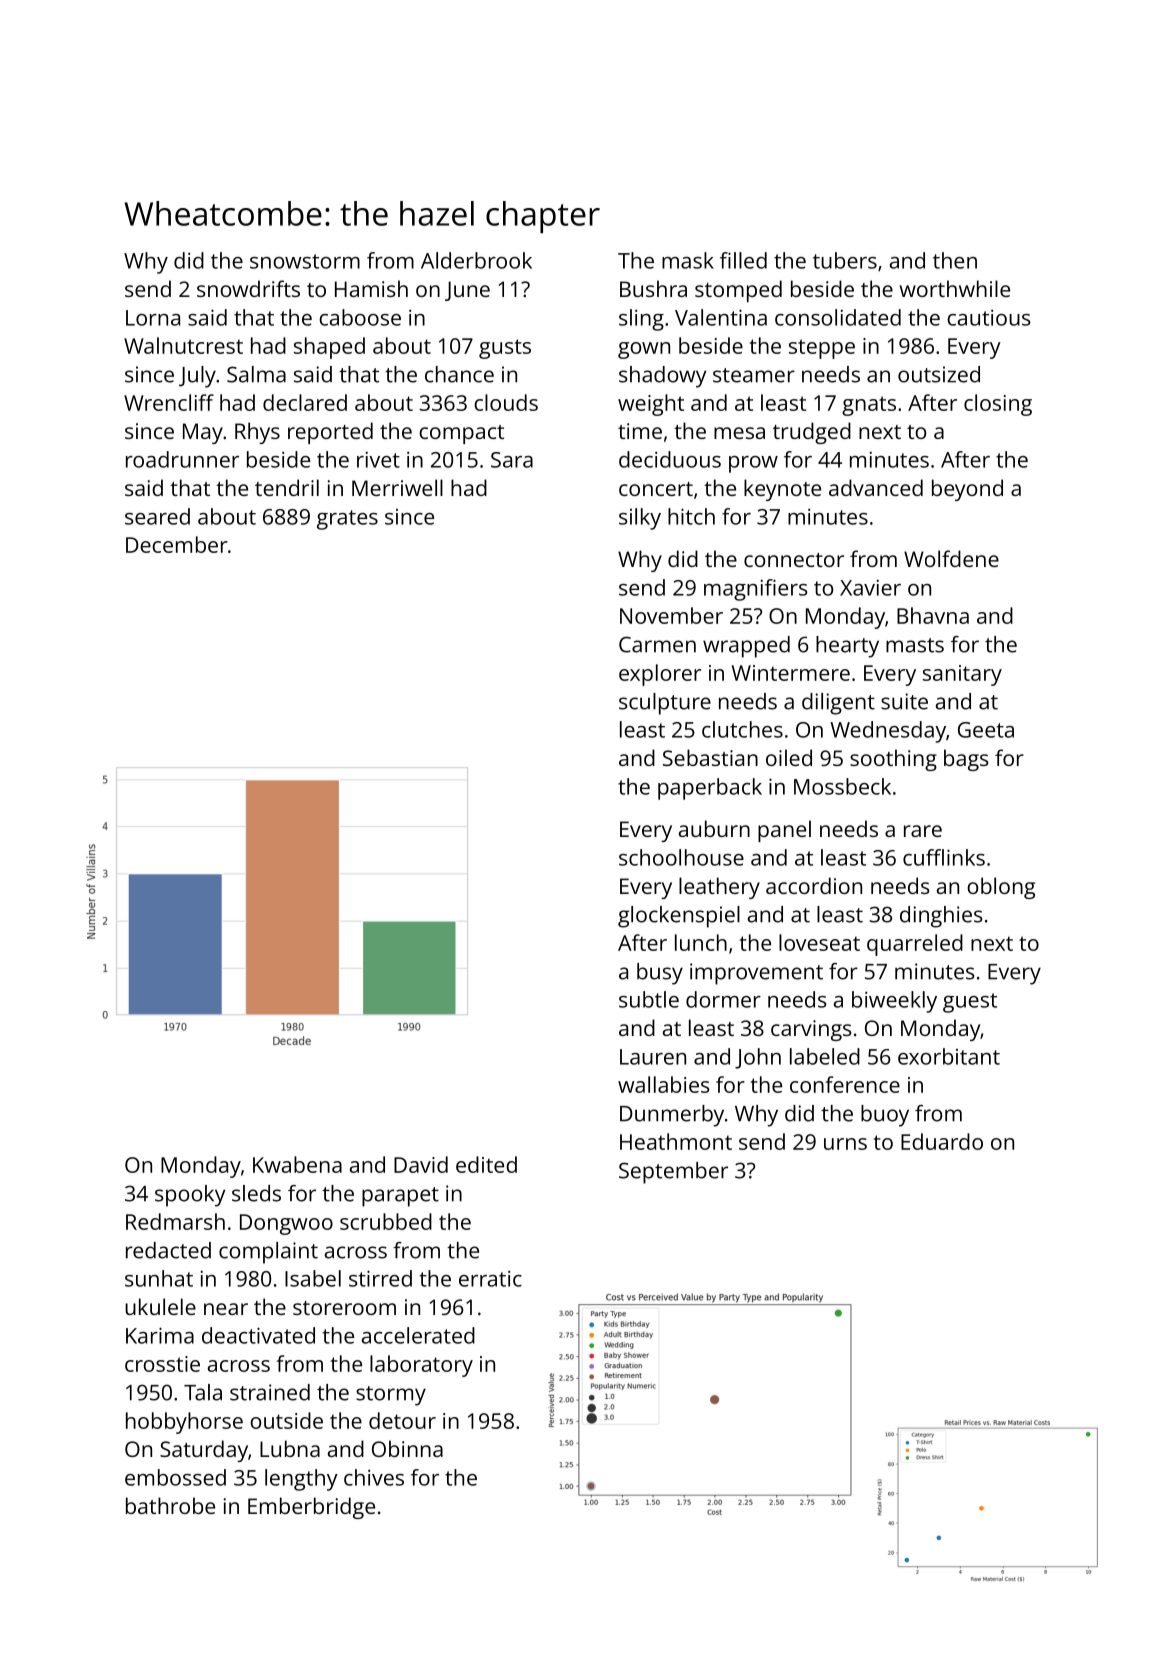  I want to click on loveseat, so click(819, 942).
